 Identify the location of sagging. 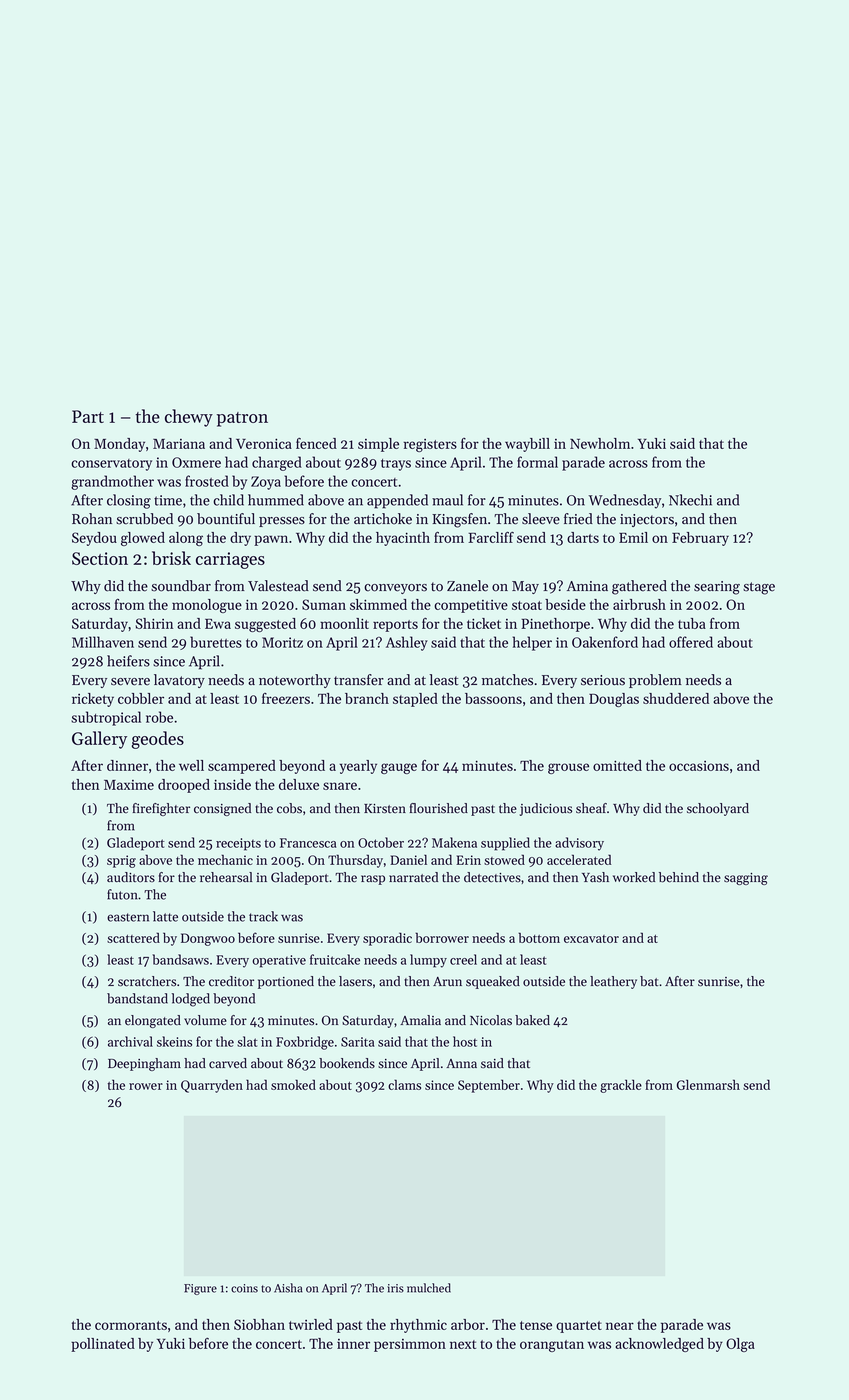
(746, 879).
